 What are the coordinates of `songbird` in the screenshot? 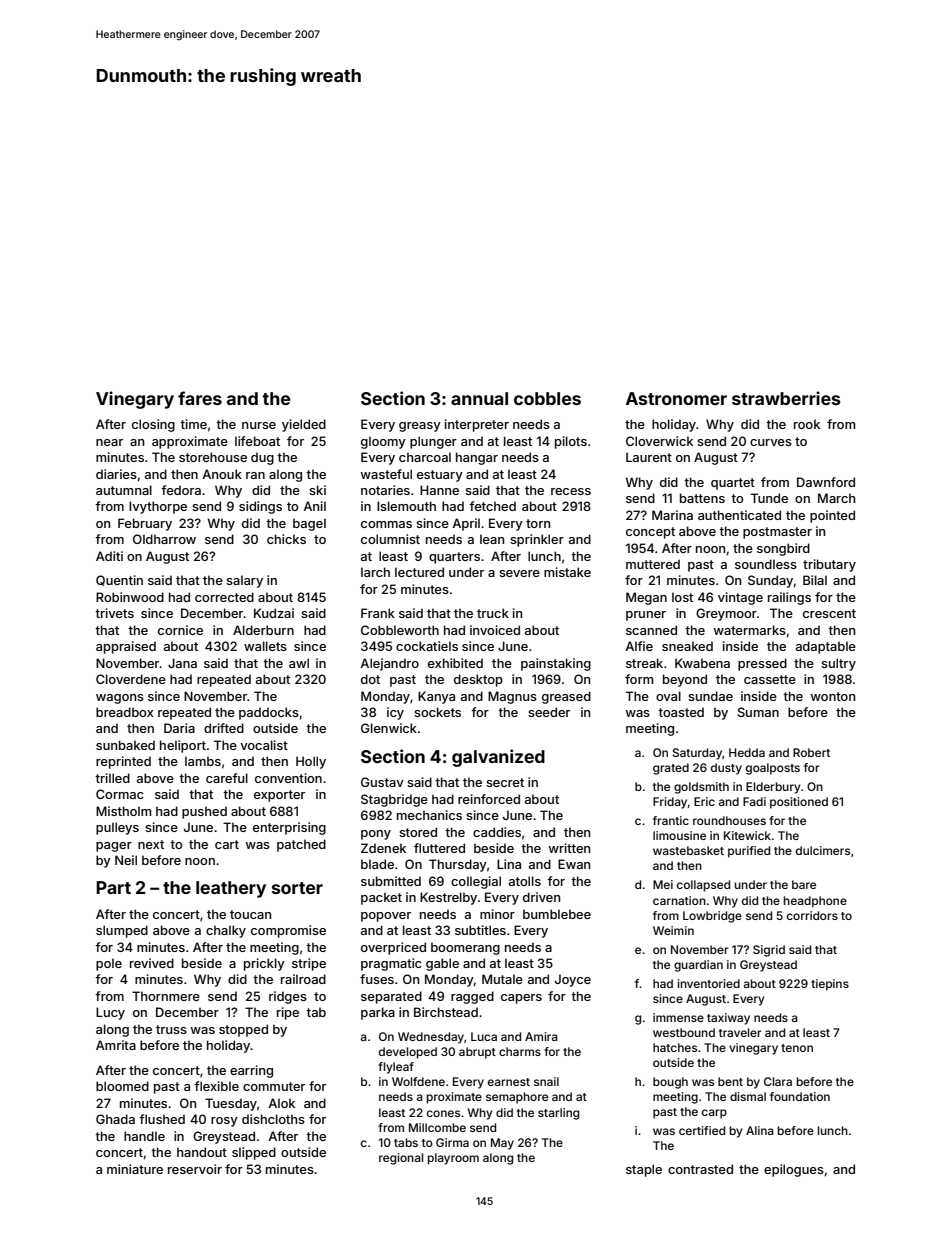 It's located at (783, 549).
